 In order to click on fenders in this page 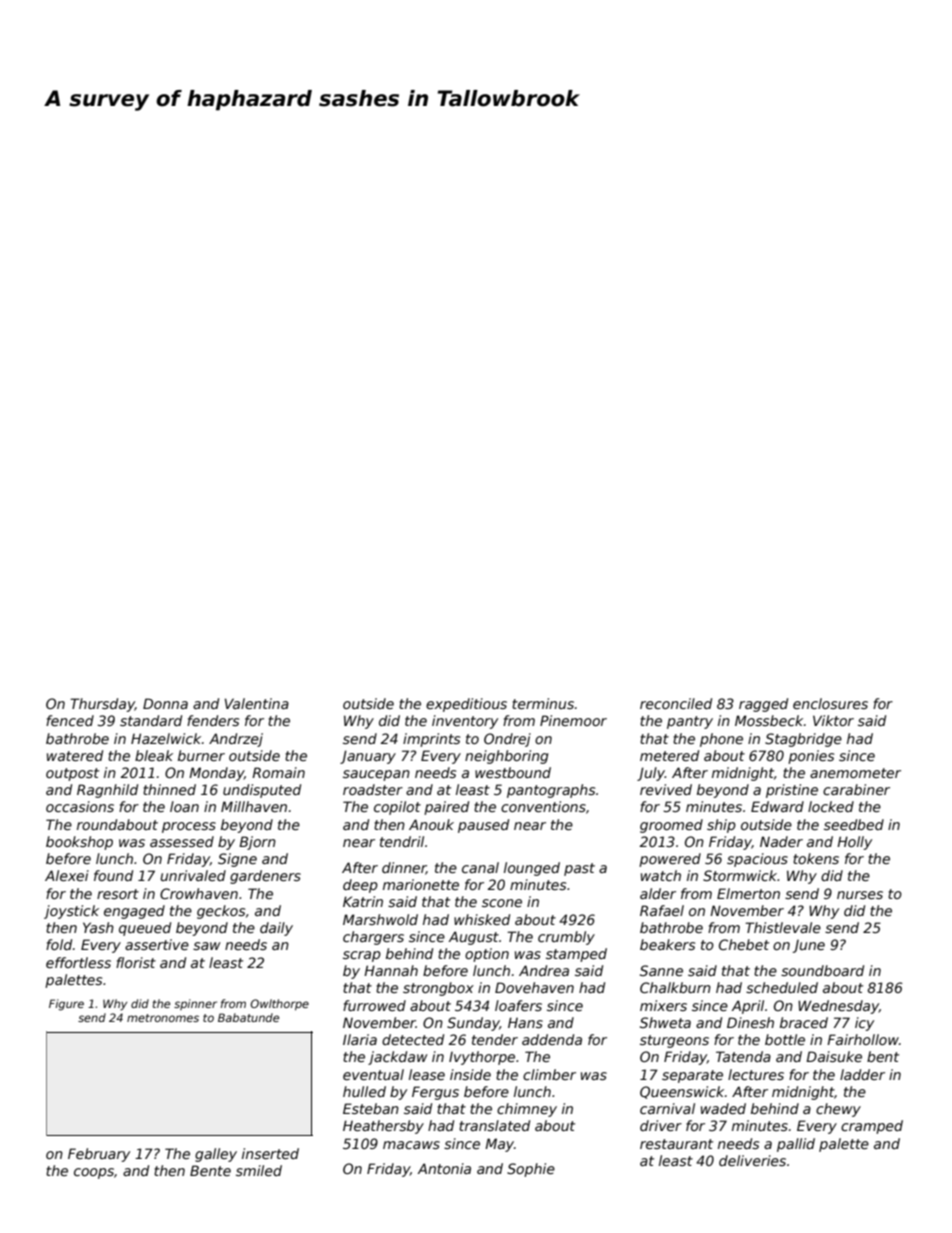, I will do `click(213, 720)`.
